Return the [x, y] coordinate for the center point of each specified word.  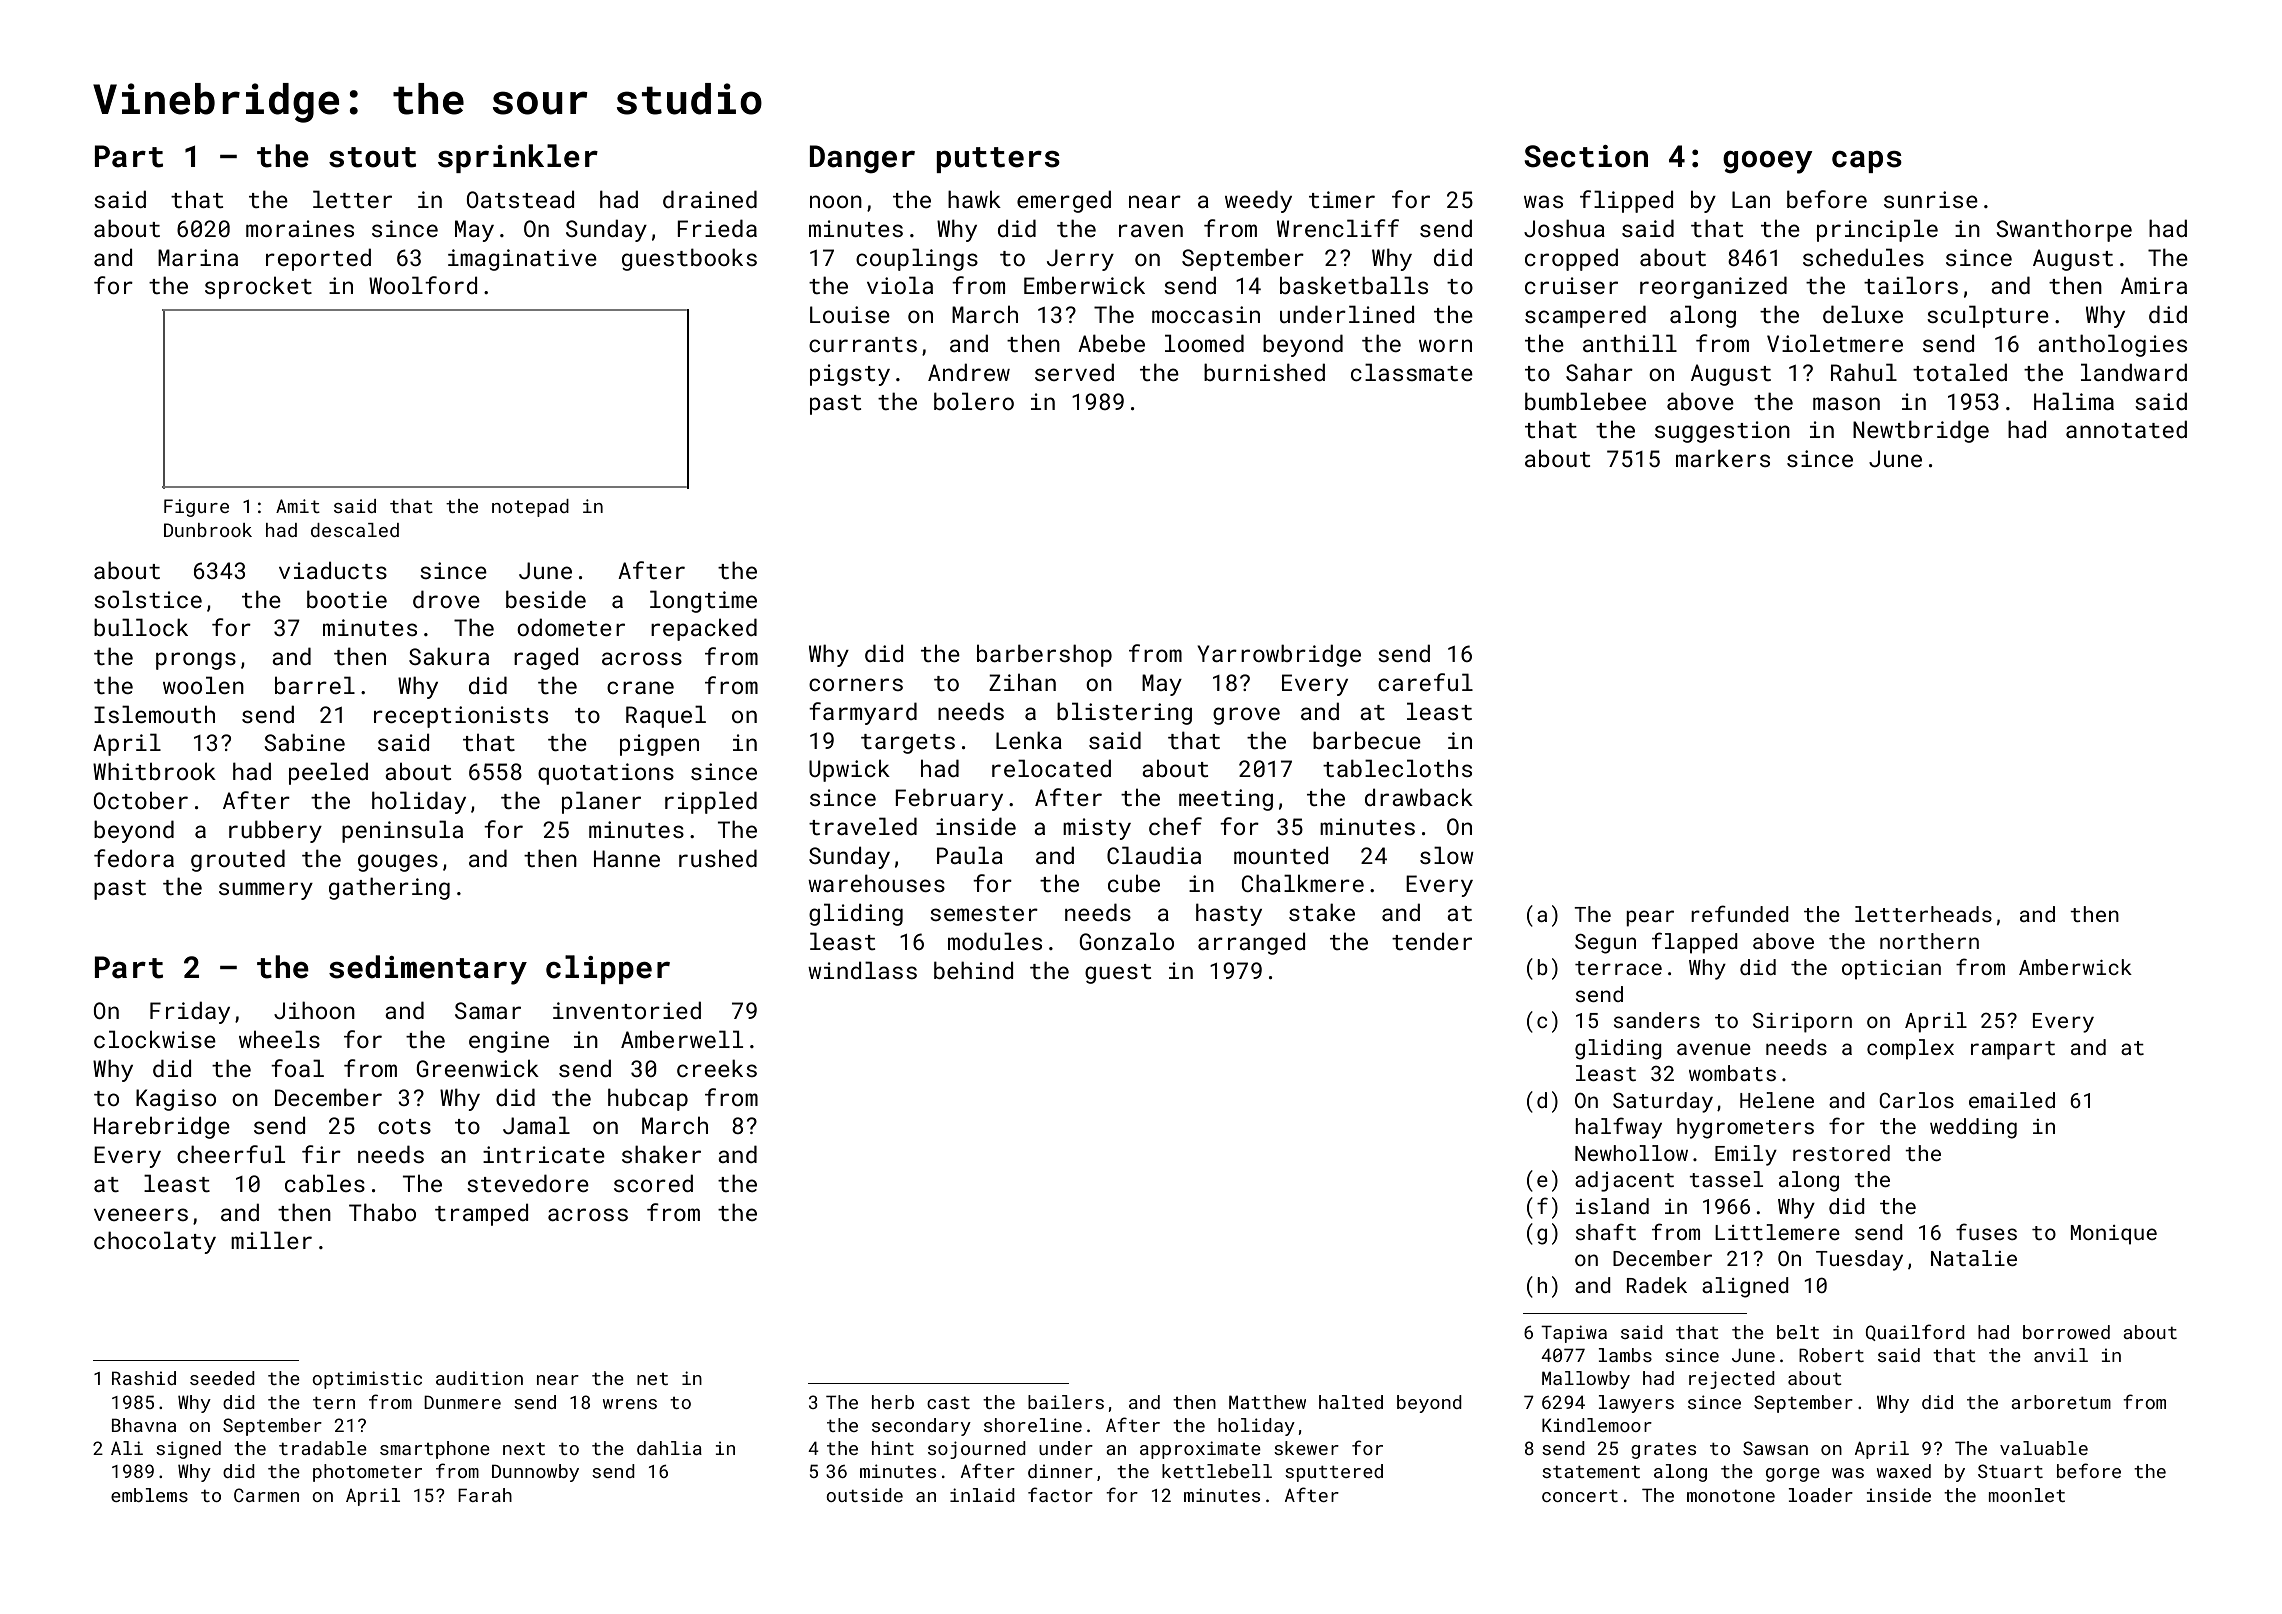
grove [1246, 716]
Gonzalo [1126, 941]
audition [479, 1378]
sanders [1657, 1020]
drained [710, 199]
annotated [2126, 429]
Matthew [1267, 1402]
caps [1867, 162]
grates [1663, 1451]
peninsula [402, 831]
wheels [279, 1039]
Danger [862, 159]
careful [1425, 682]
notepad [530, 508]
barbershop [1044, 655]
